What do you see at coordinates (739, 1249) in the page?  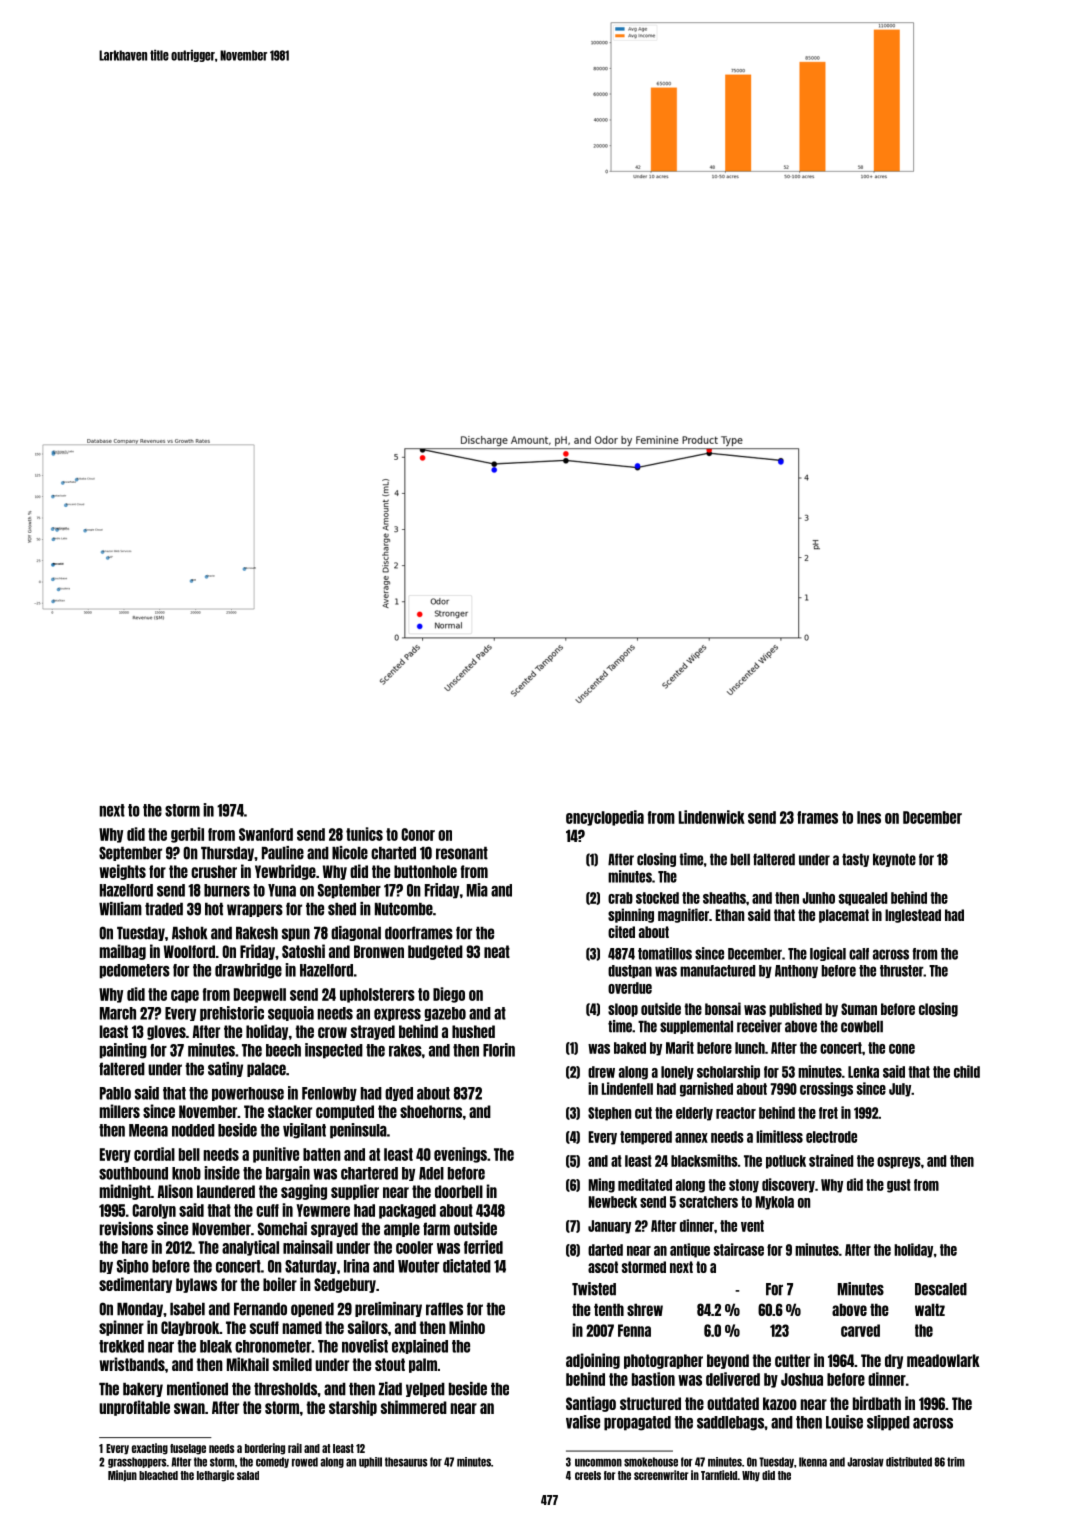 I see `staircase` at bounding box center [739, 1249].
